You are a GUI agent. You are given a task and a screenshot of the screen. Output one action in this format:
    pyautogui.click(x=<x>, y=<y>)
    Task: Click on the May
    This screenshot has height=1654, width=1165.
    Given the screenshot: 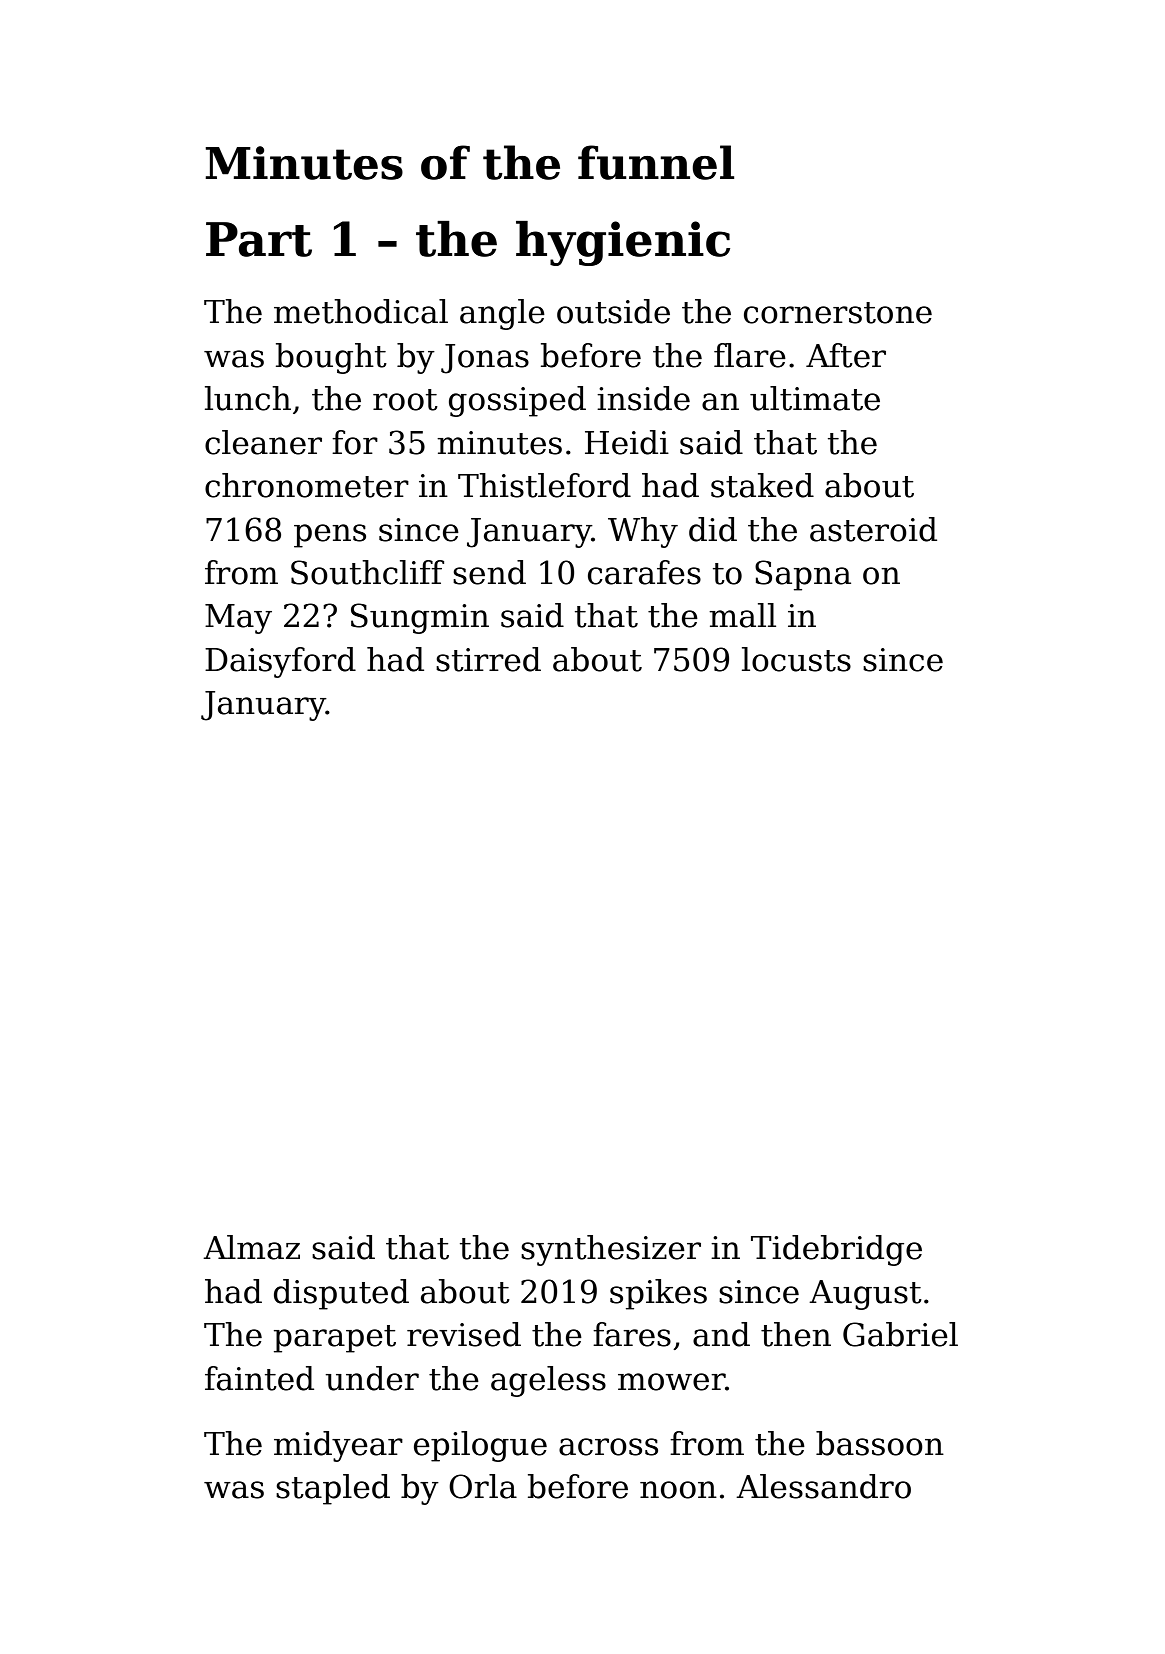 What is the action you would take?
    pyautogui.click(x=238, y=619)
